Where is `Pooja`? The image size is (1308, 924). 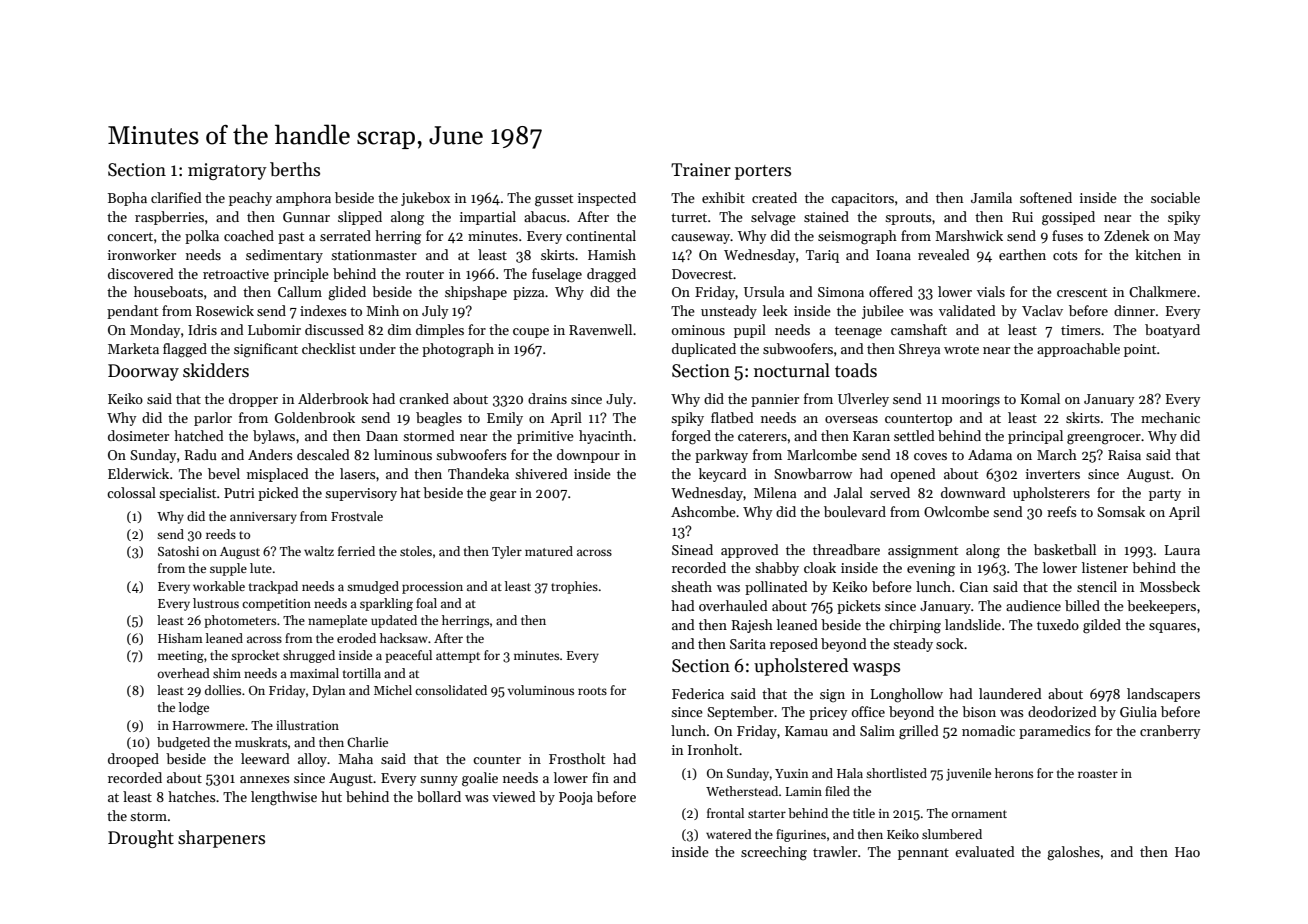
Pooja is located at coordinates (576, 798).
